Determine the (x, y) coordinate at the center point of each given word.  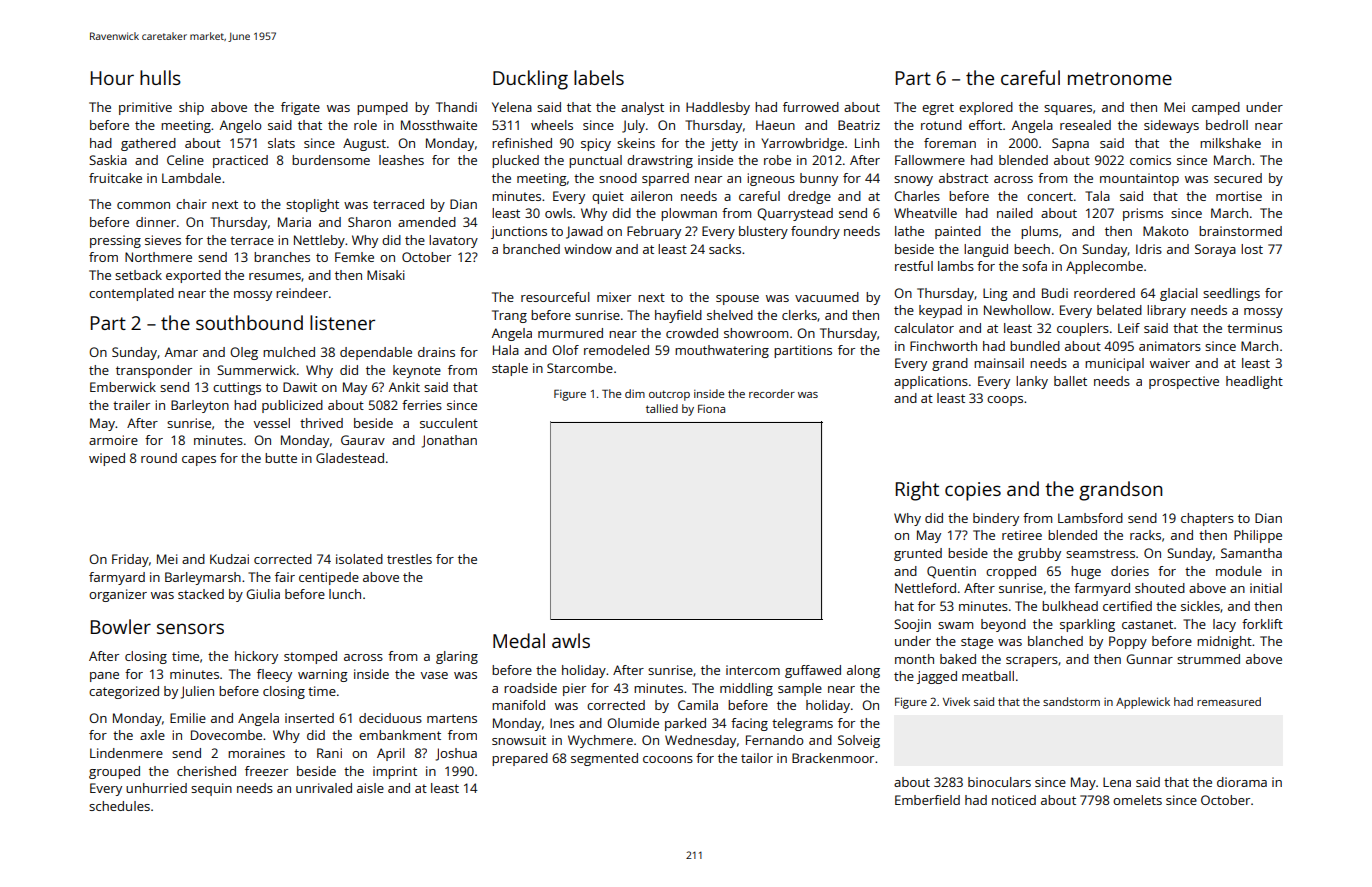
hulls (160, 77)
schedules (119, 806)
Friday (130, 560)
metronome (1120, 78)
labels (599, 77)
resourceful (555, 297)
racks (1145, 535)
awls (571, 640)
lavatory (453, 241)
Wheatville (925, 213)
